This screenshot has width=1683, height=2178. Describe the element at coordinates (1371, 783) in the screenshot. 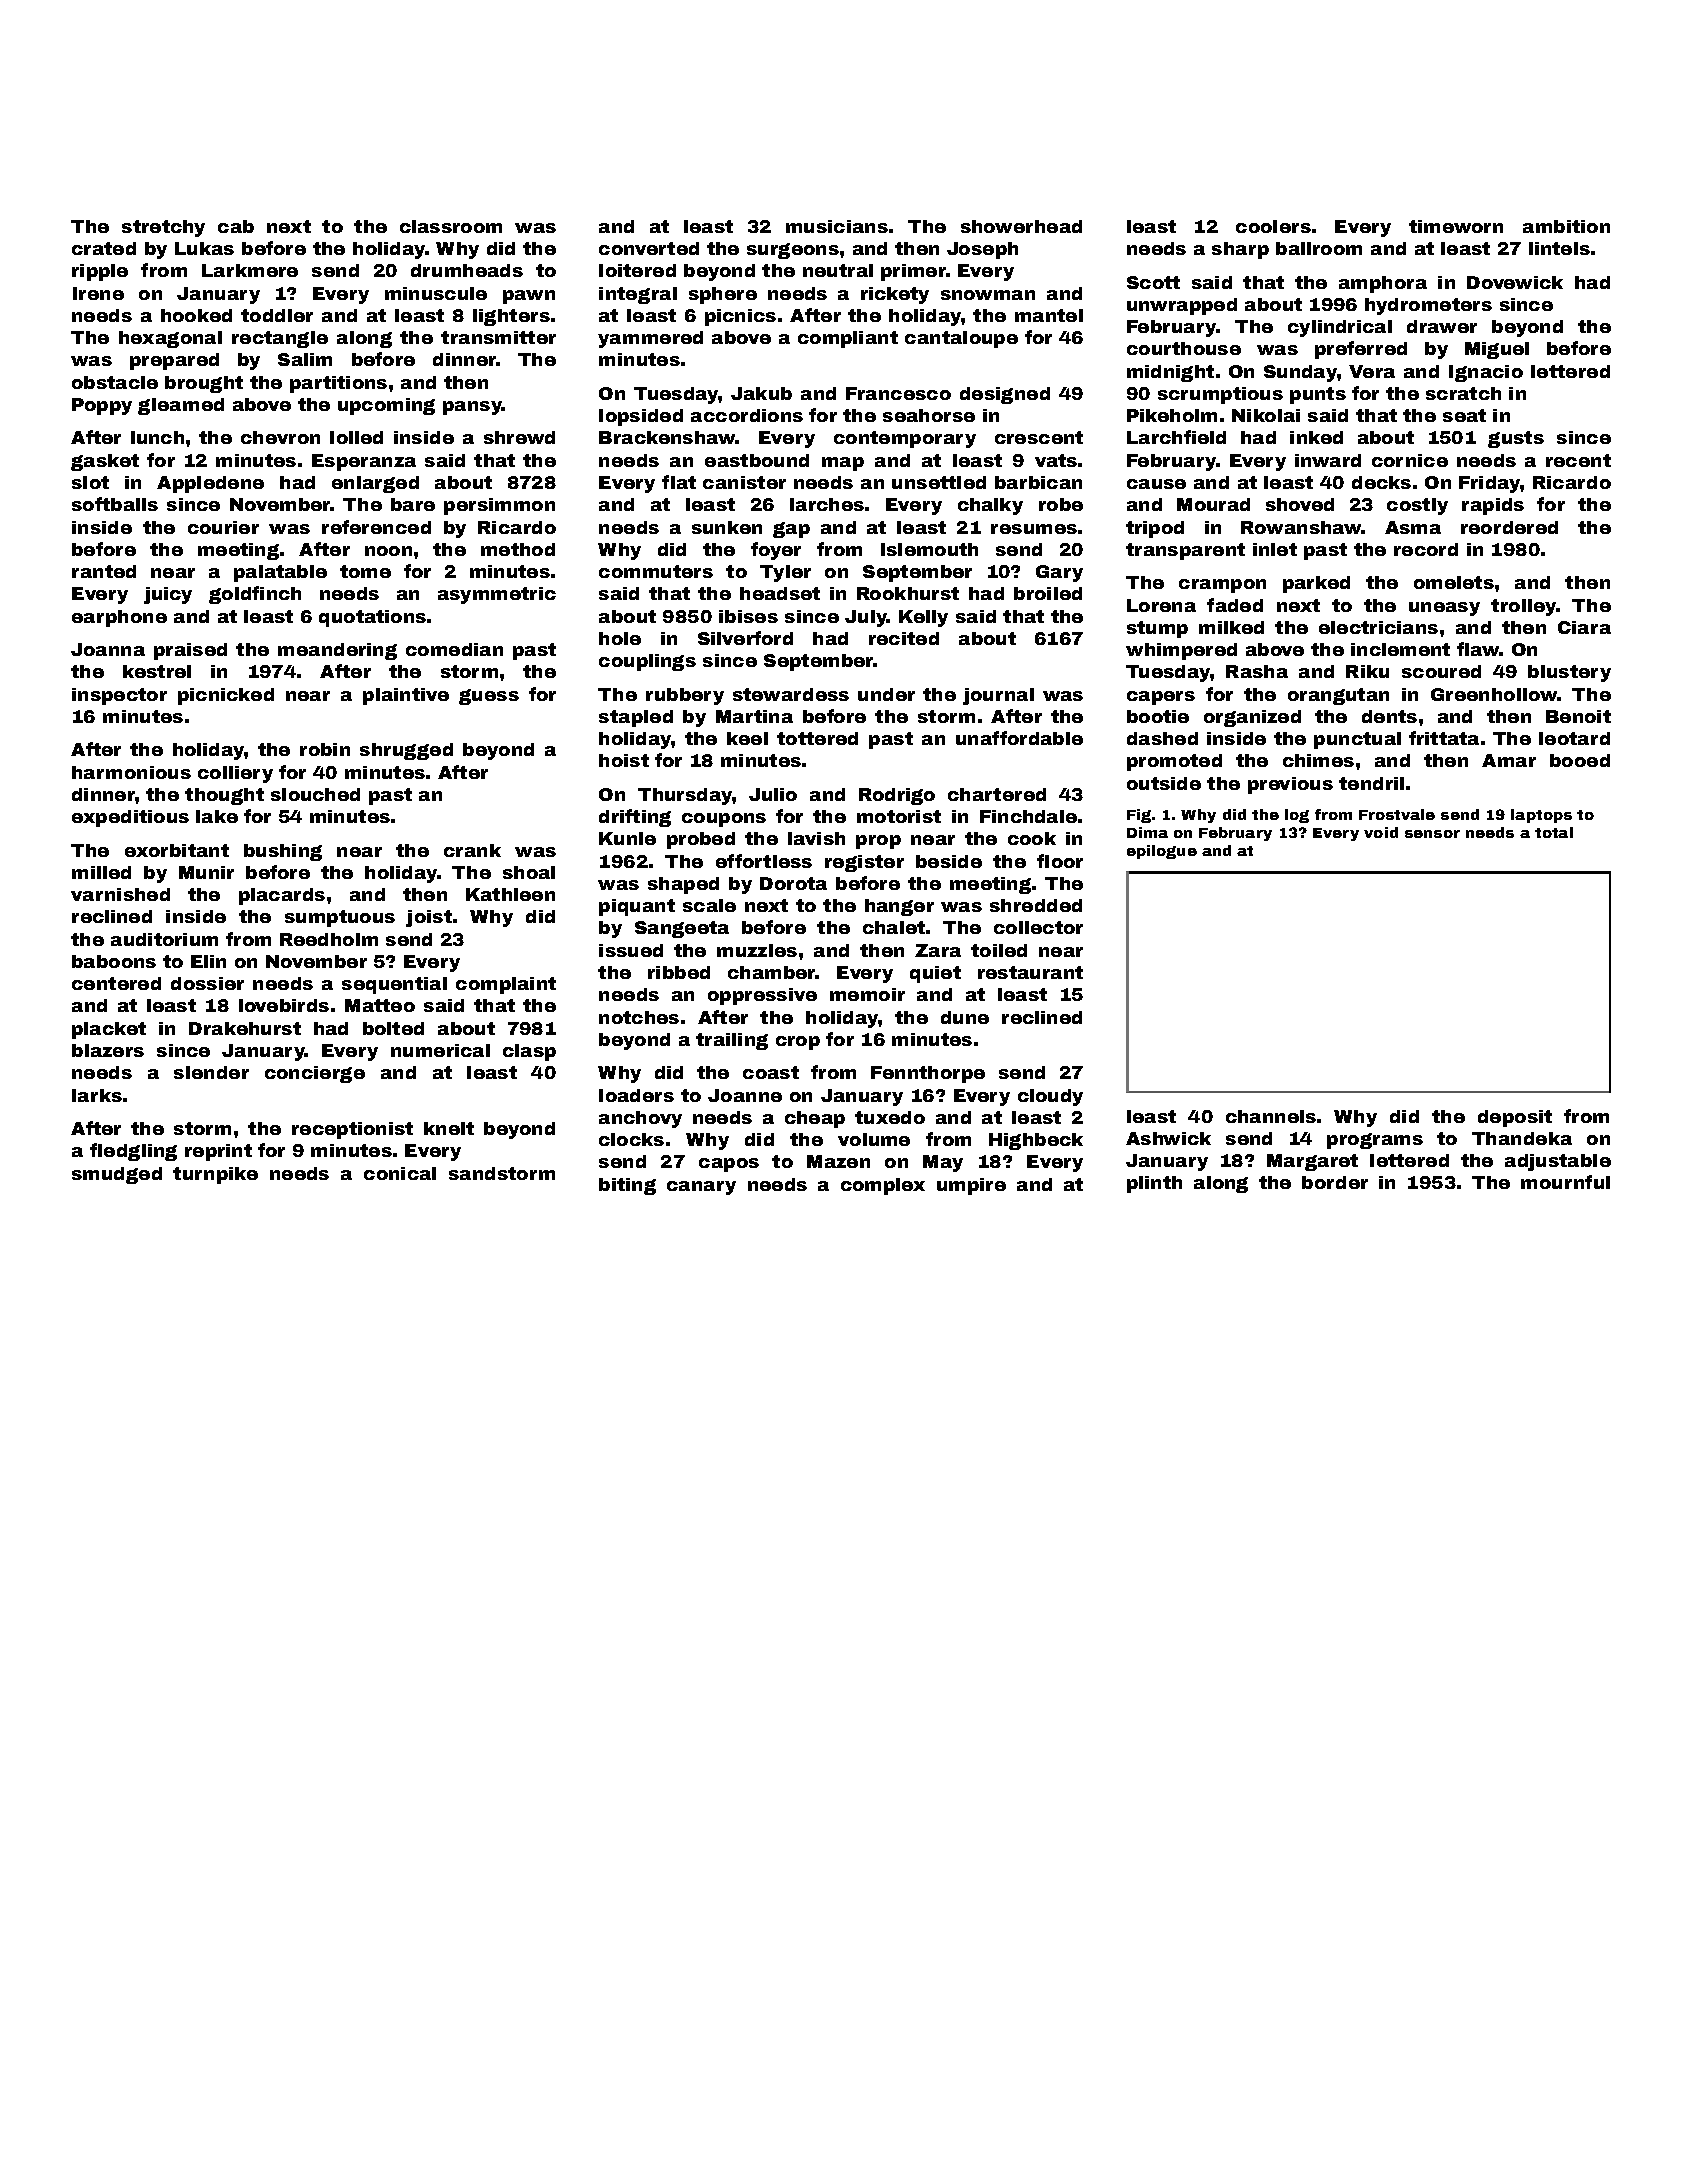

I see `tendril` at that location.
